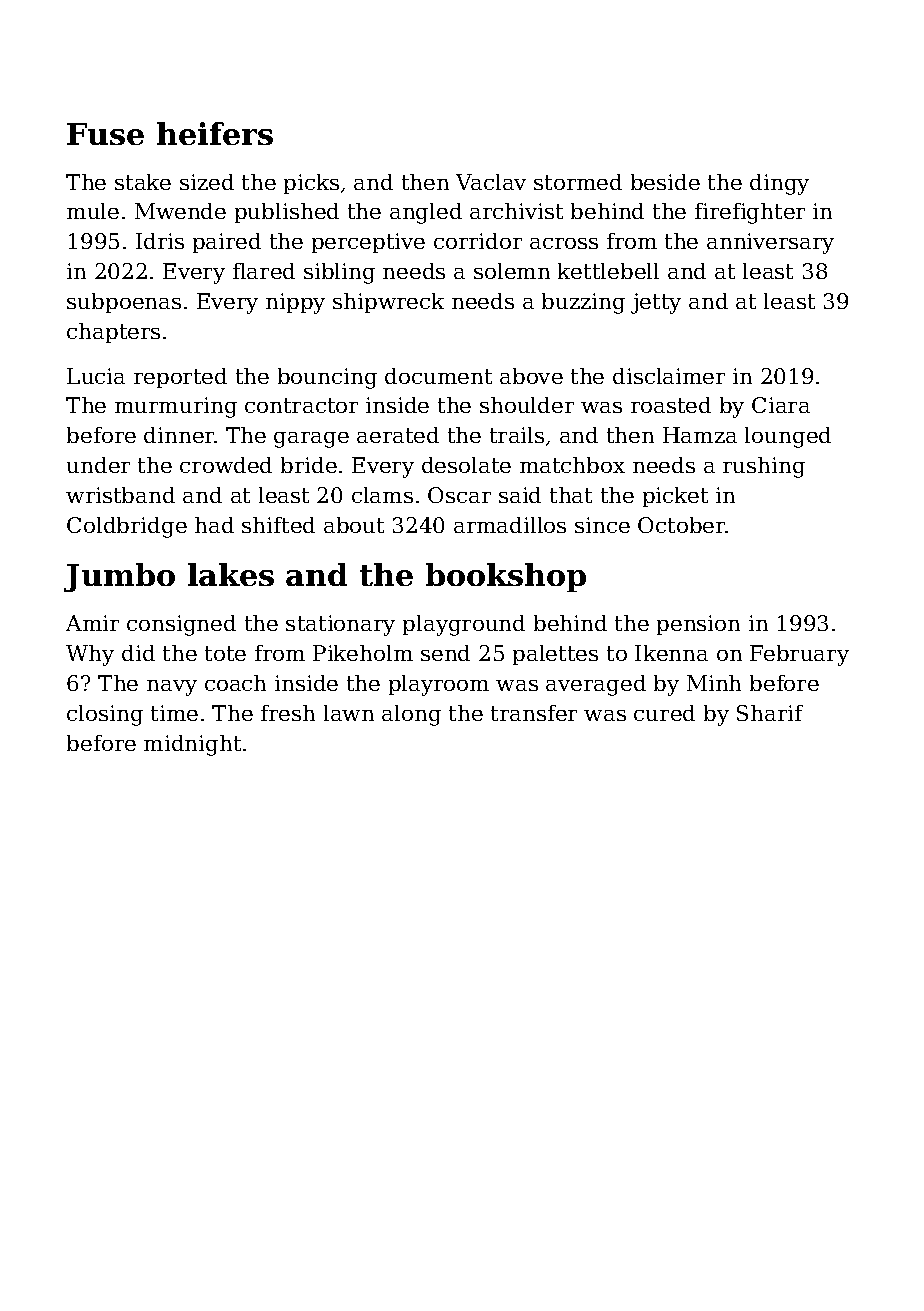 The width and height of the image is (924, 1311). What do you see at coordinates (105, 134) in the image?
I see `Fuse` at bounding box center [105, 134].
